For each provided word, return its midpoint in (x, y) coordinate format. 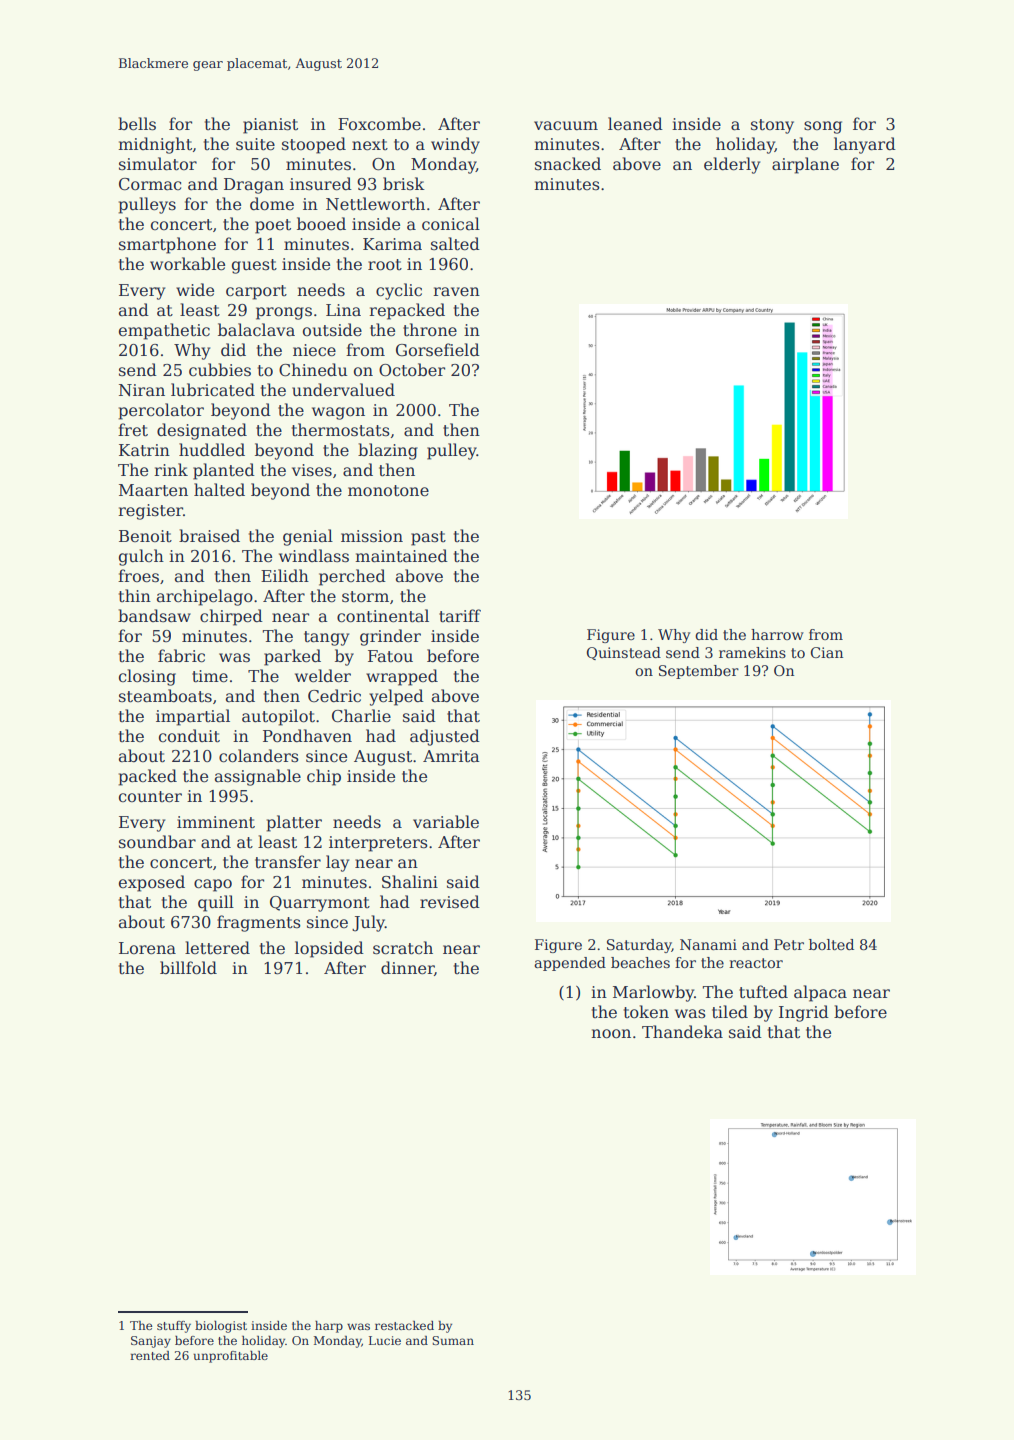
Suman (453, 1340)
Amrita (451, 756)
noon (611, 1034)
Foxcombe (379, 124)
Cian (827, 652)
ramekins (752, 652)
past (428, 538)
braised (209, 536)
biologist (221, 1327)
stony (772, 126)
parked (292, 657)
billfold (188, 968)
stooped (314, 145)
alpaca (820, 993)
